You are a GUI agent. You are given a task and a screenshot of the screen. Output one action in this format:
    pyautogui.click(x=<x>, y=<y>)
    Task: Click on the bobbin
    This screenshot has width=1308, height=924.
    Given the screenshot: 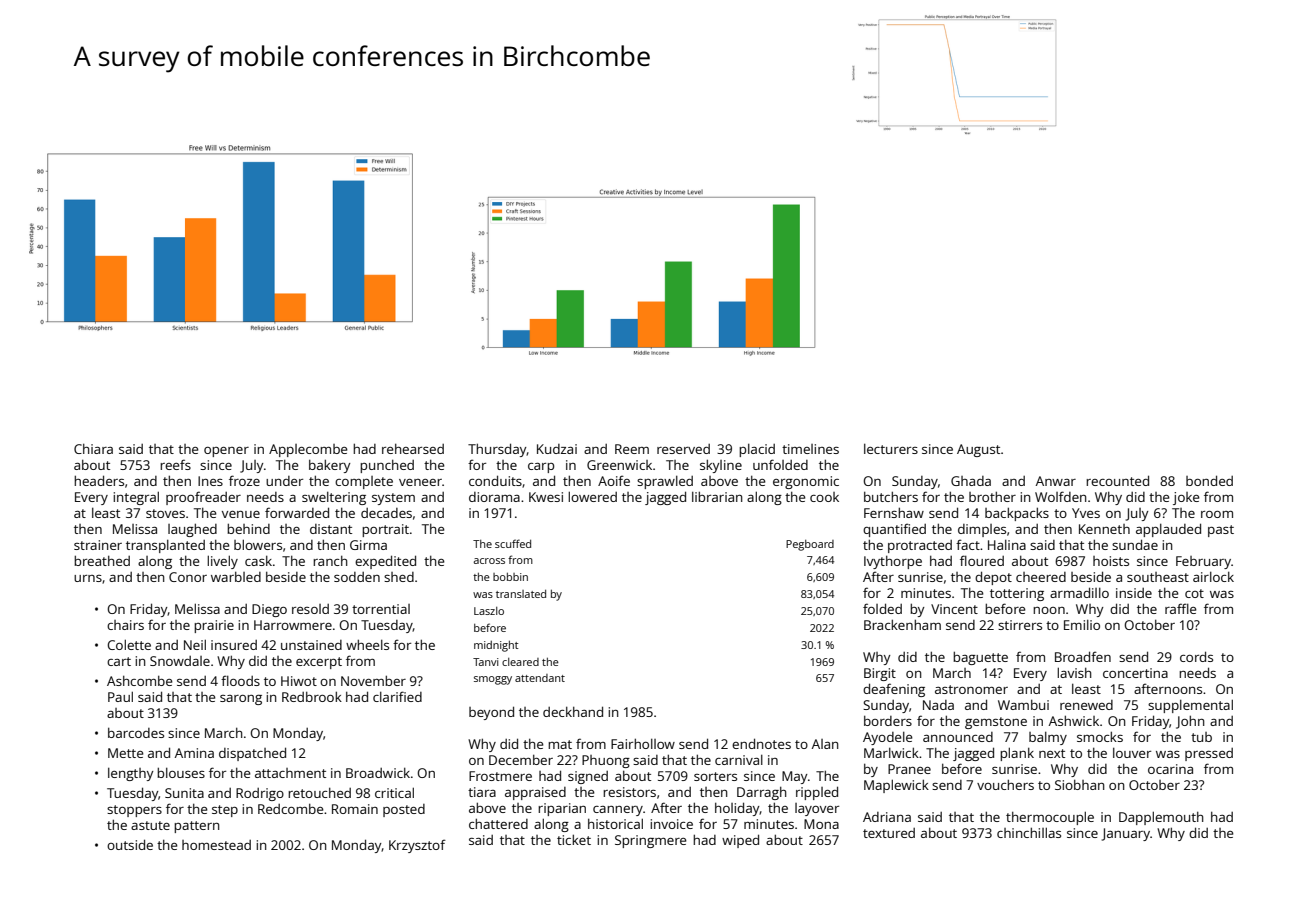 What is the action you would take?
    pyautogui.click(x=510, y=577)
